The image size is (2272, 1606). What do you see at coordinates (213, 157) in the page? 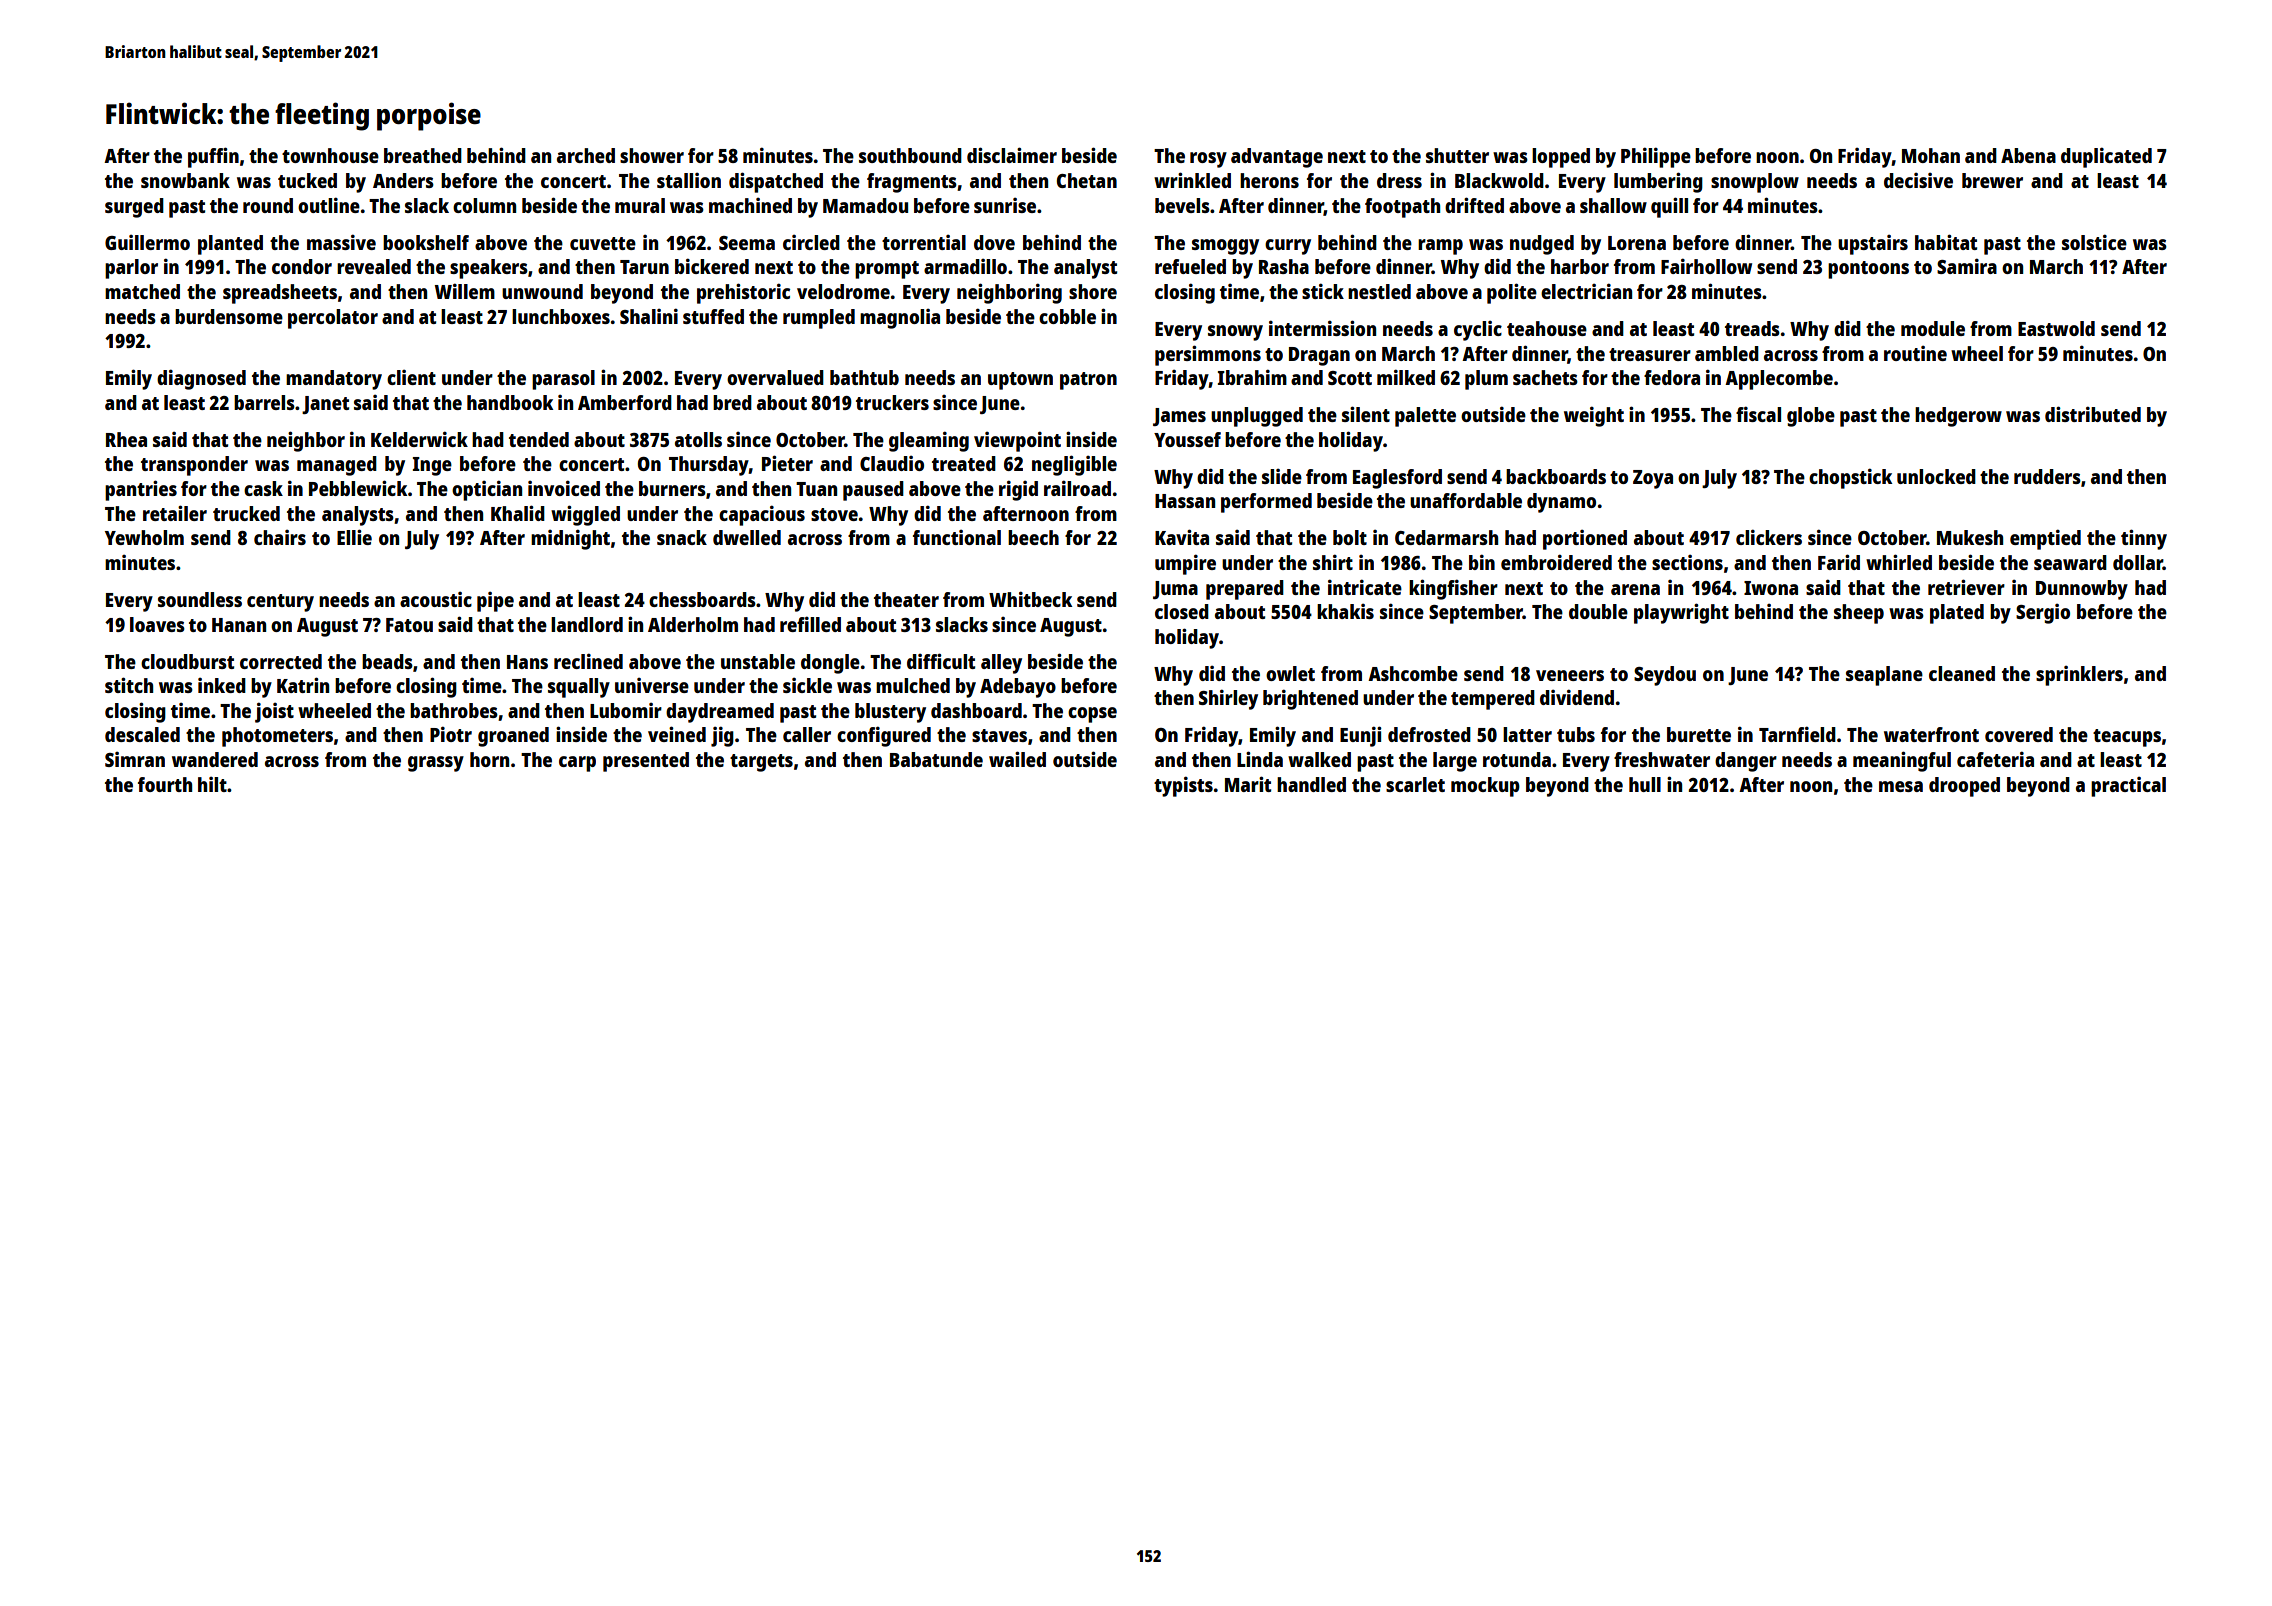
I see `puffin` at bounding box center [213, 157].
